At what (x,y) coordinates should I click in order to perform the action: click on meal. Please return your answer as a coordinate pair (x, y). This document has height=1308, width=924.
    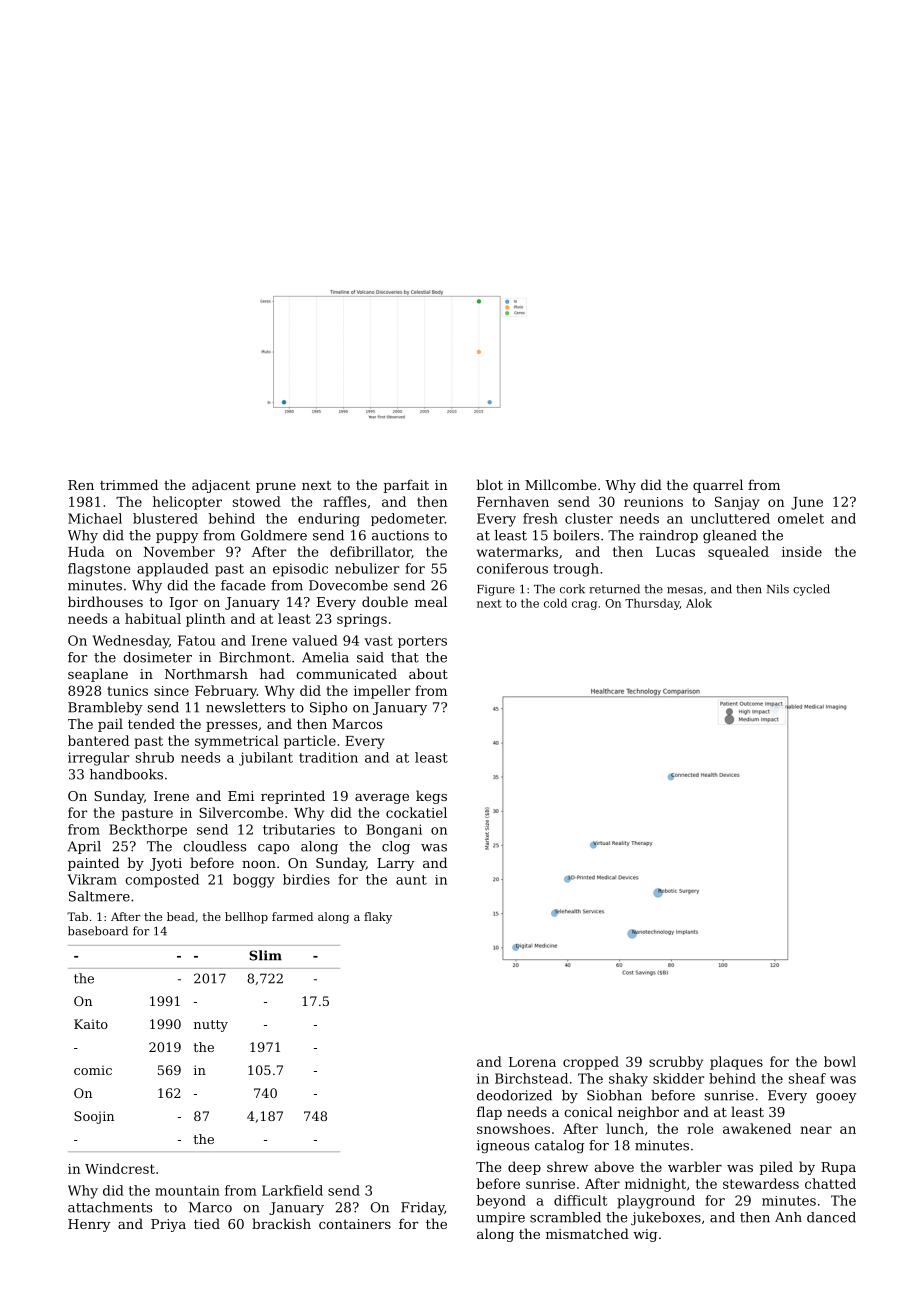
    Looking at the image, I should click on (431, 601).
